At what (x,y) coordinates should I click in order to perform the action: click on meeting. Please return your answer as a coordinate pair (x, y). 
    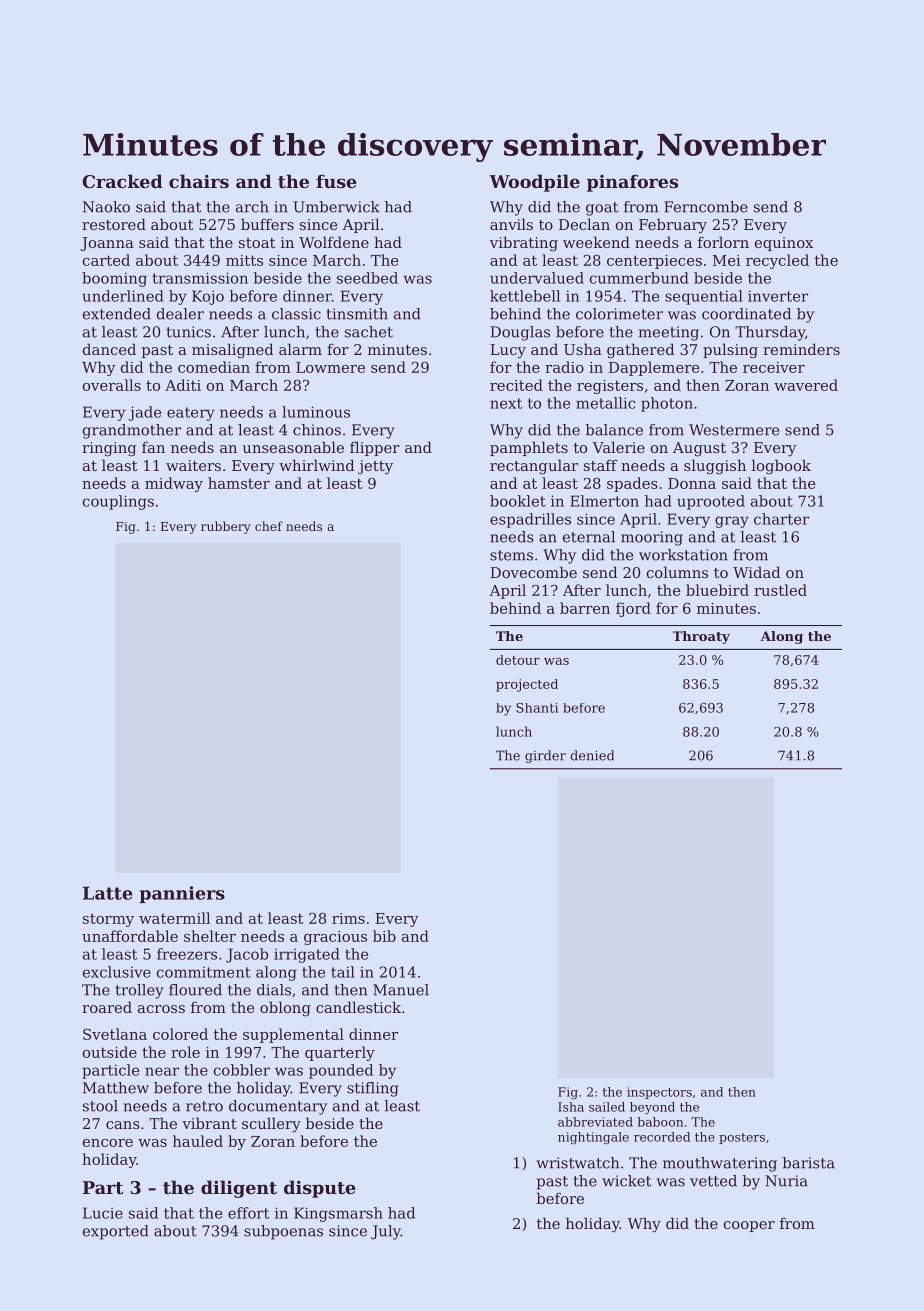
    Looking at the image, I should click on (669, 333).
